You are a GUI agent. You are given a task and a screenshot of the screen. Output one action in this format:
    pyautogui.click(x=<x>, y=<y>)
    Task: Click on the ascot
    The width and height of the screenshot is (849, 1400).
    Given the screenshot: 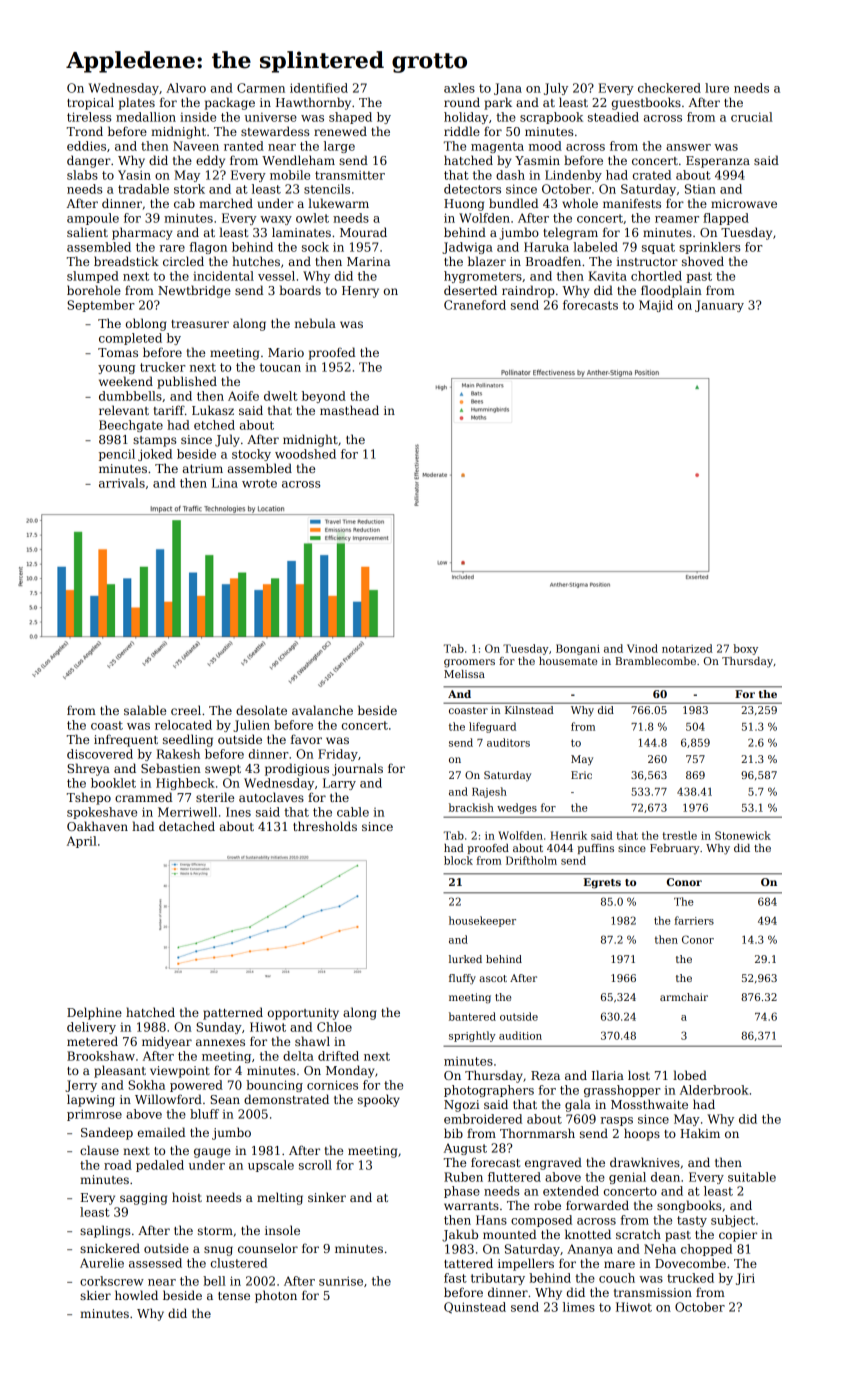 What is the action you would take?
    pyautogui.click(x=493, y=978)
